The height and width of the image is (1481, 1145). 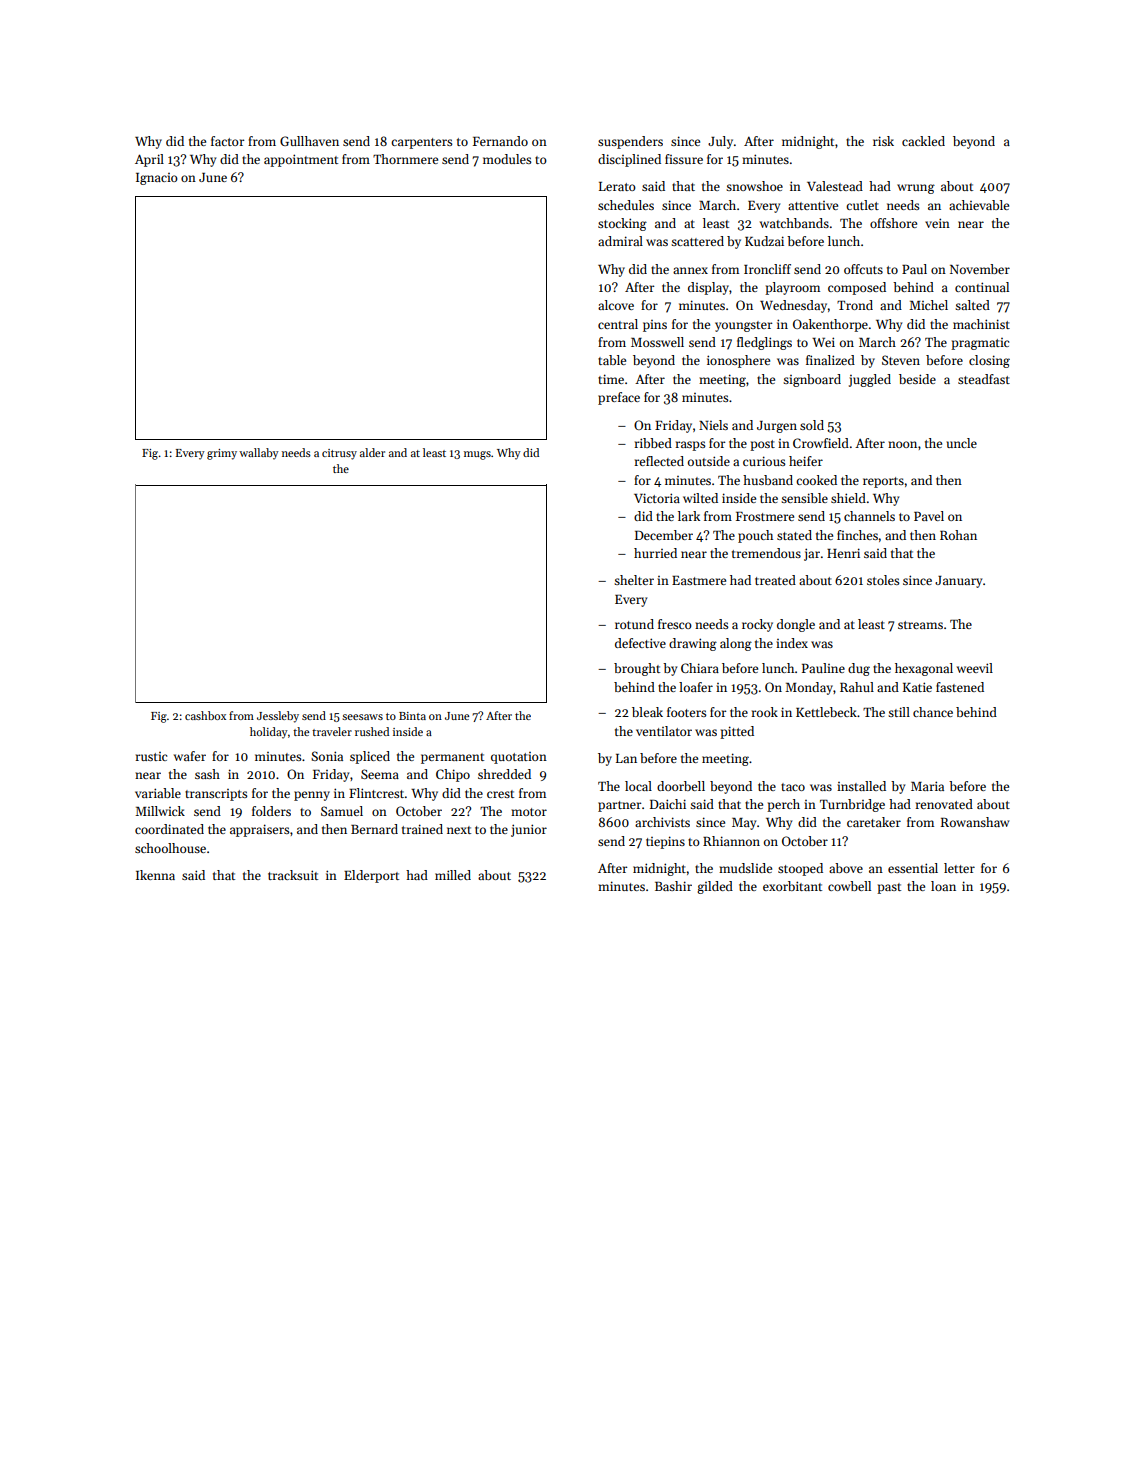 What do you see at coordinates (630, 142) in the image?
I see `suspenders` at bounding box center [630, 142].
